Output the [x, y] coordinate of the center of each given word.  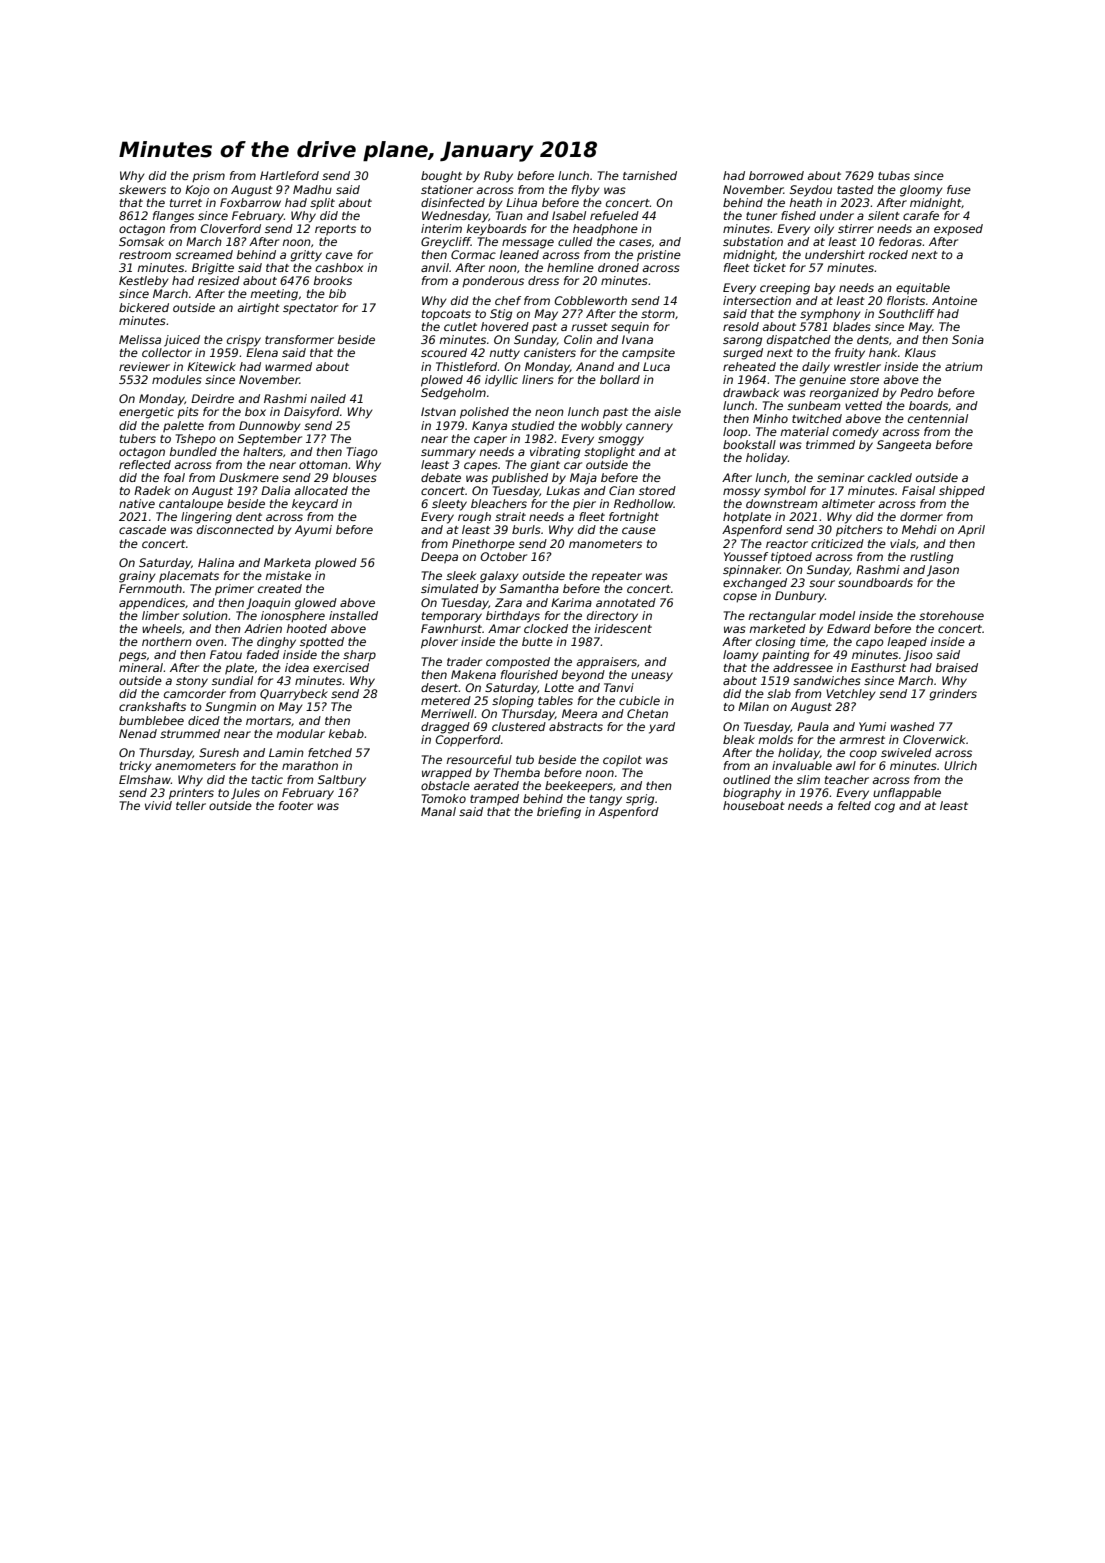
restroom [145, 255]
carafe [921, 215]
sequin [630, 328]
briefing [559, 813]
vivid [158, 805]
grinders [953, 695]
